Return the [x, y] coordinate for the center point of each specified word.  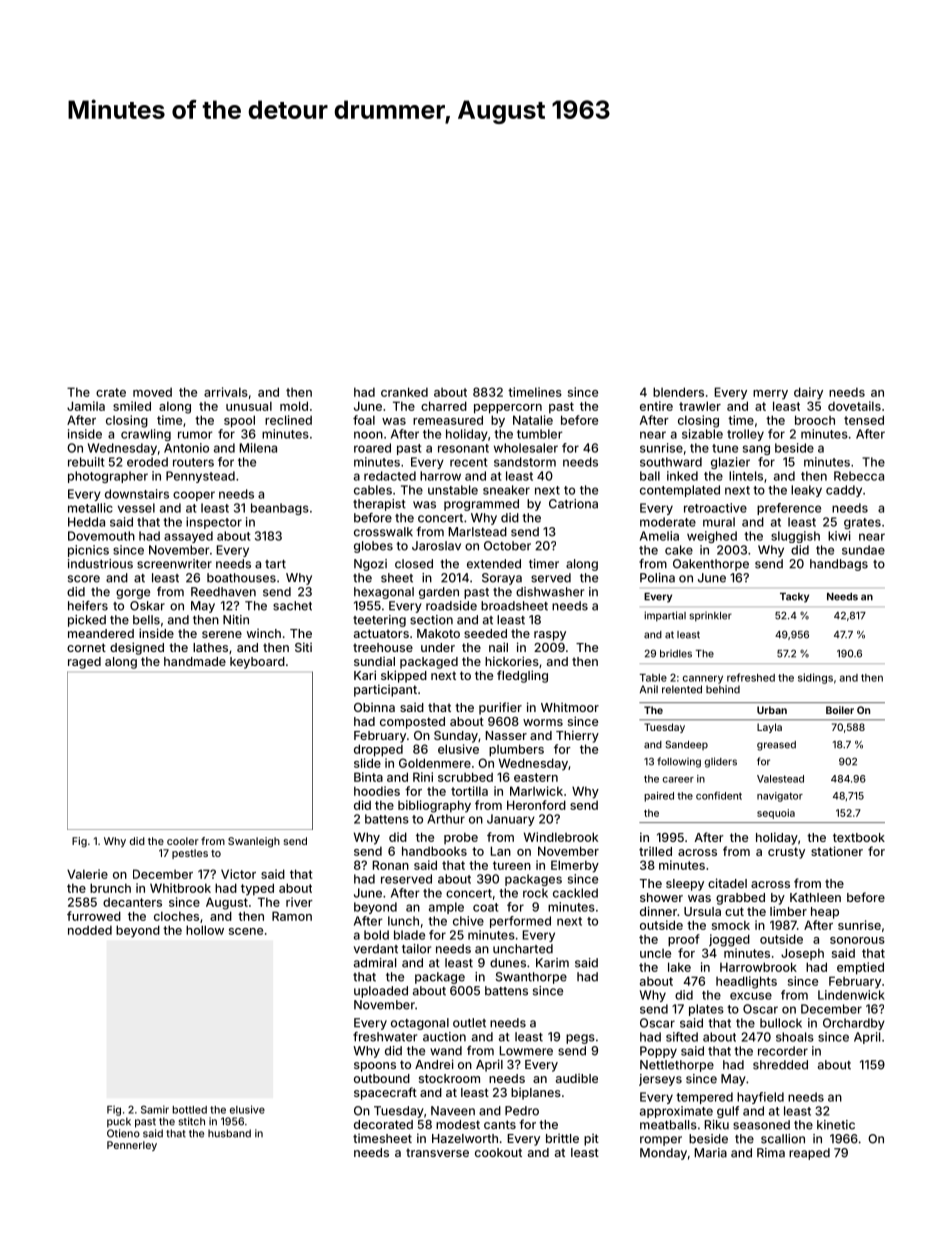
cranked [404, 392]
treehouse [383, 647]
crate [111, 392]
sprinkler [710, 616]
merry [770, 395]
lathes [210, 647]
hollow [205, 930]
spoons [375, 1067]
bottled [190, 1110]
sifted [682, 1037]
